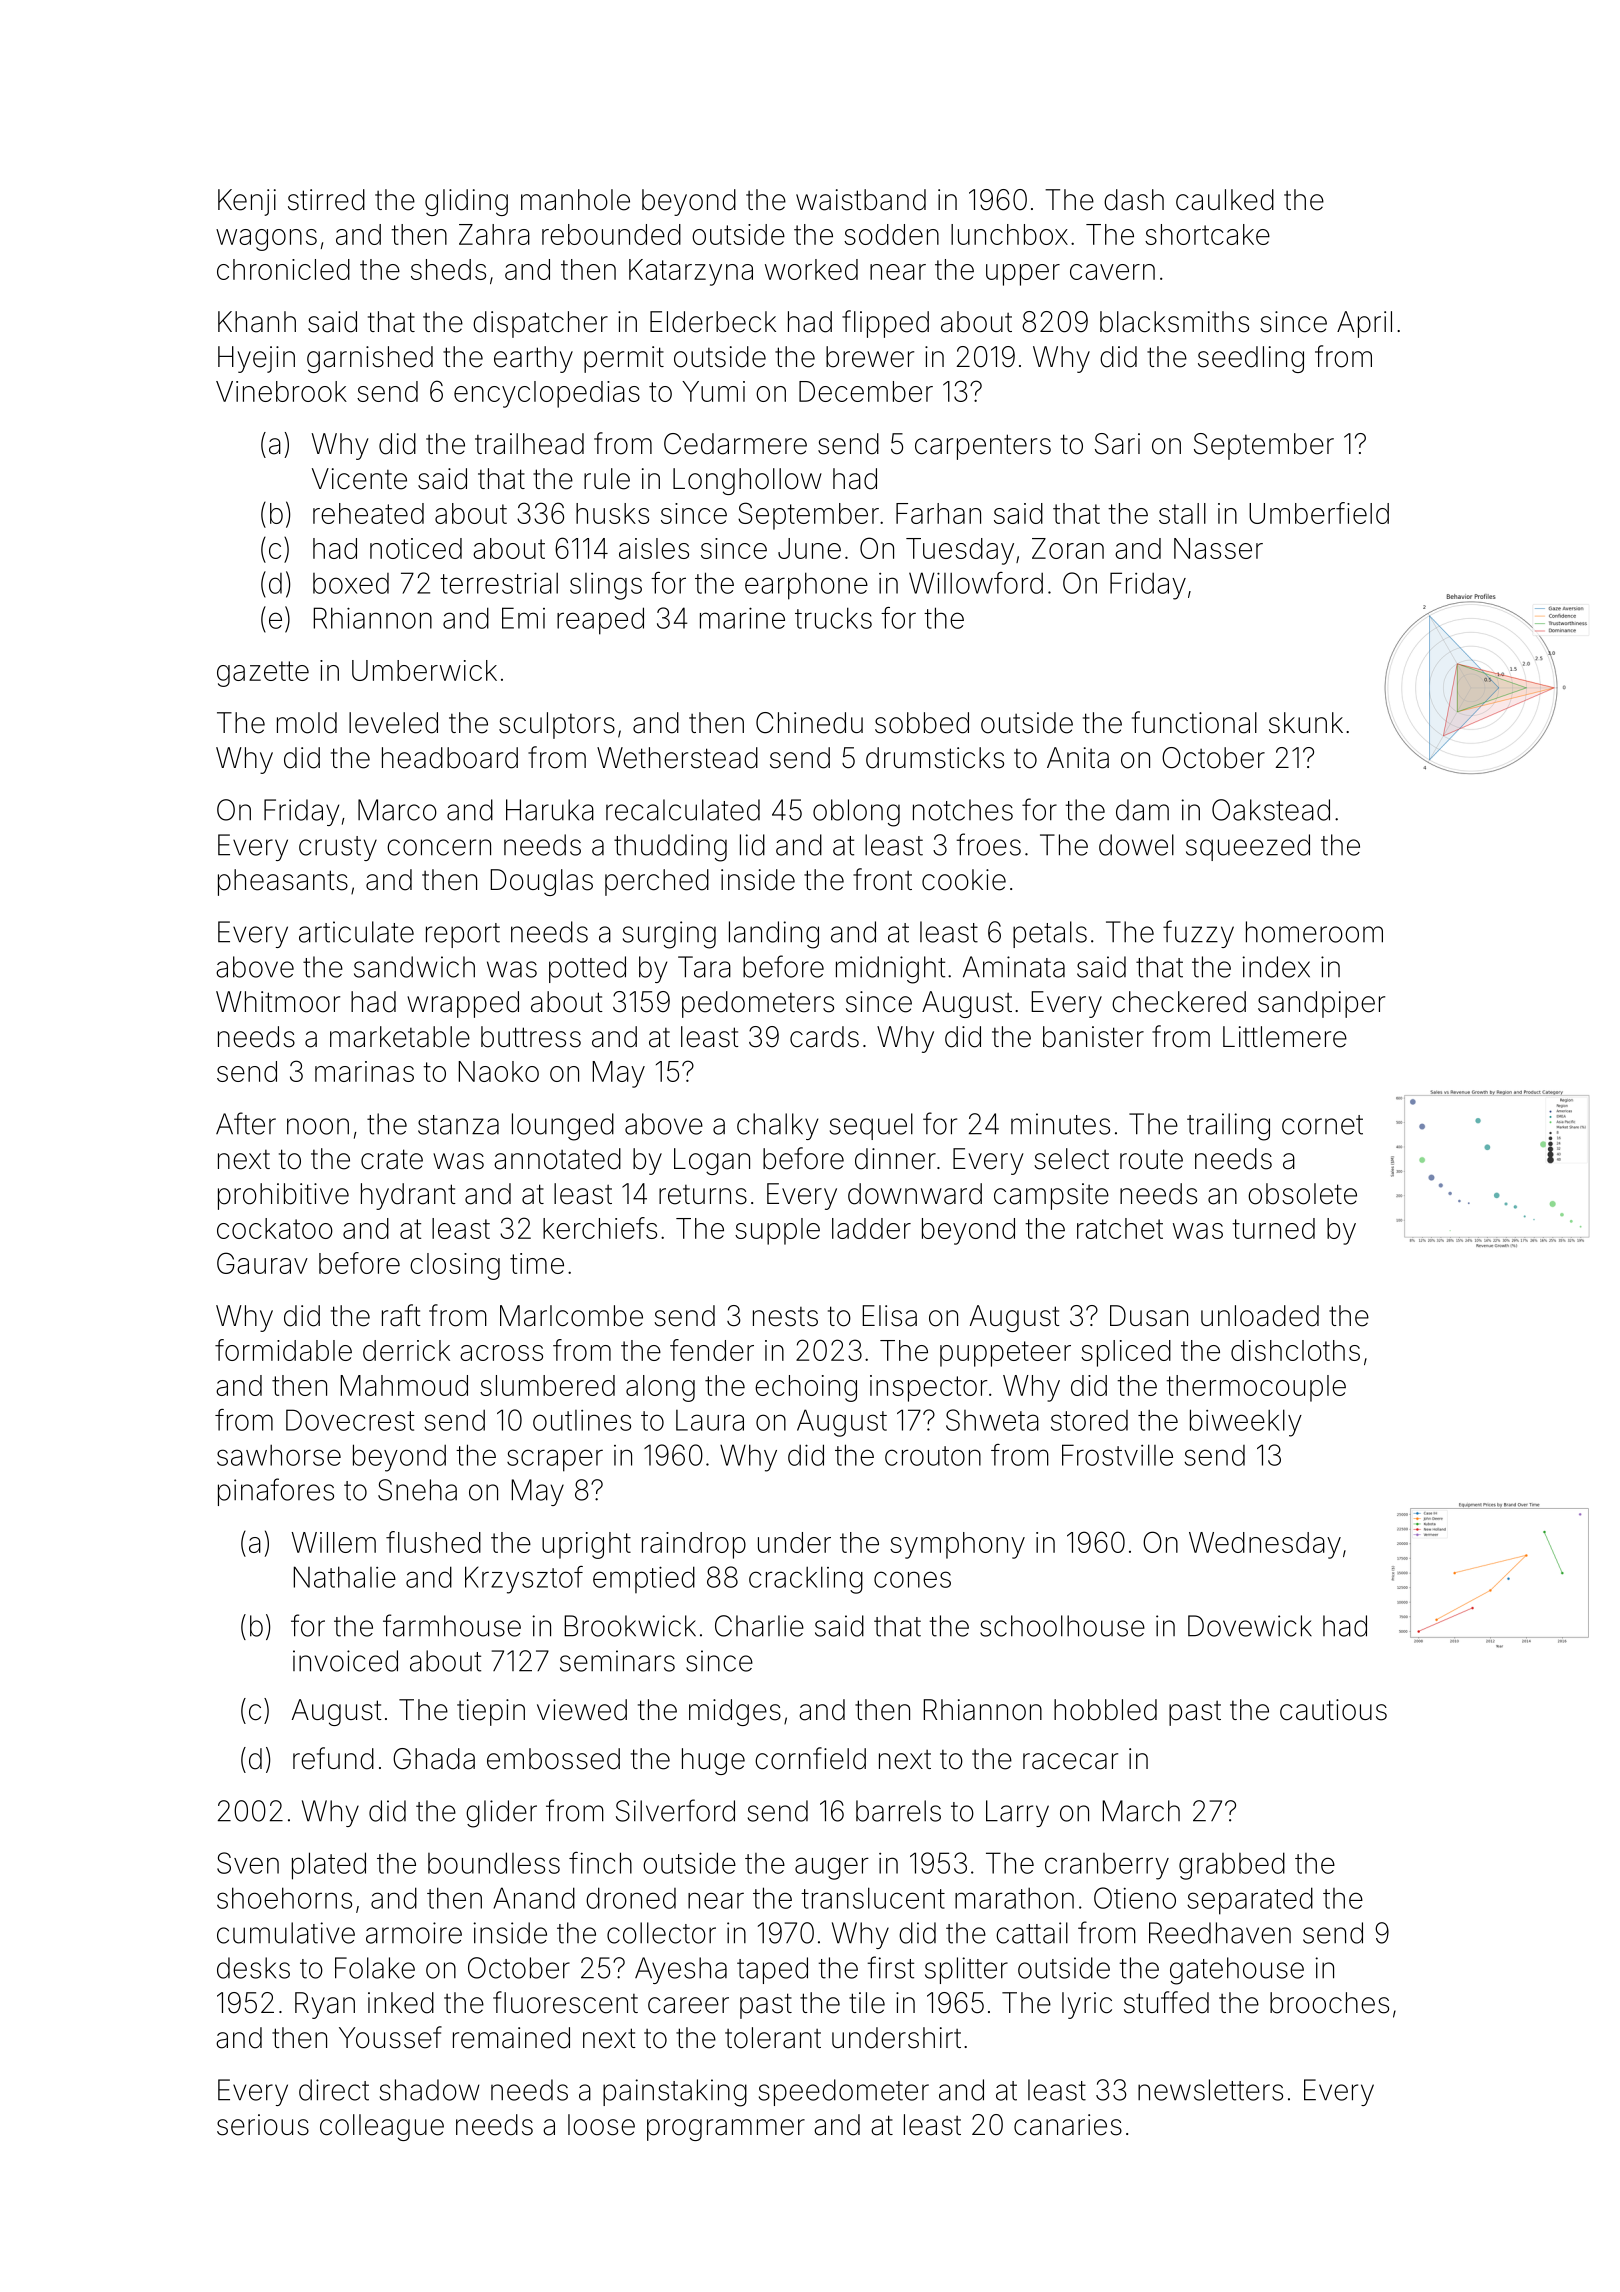  Describe the element at coordinates (283, 1350) in the screenshot. I see `formidable` at that location.
